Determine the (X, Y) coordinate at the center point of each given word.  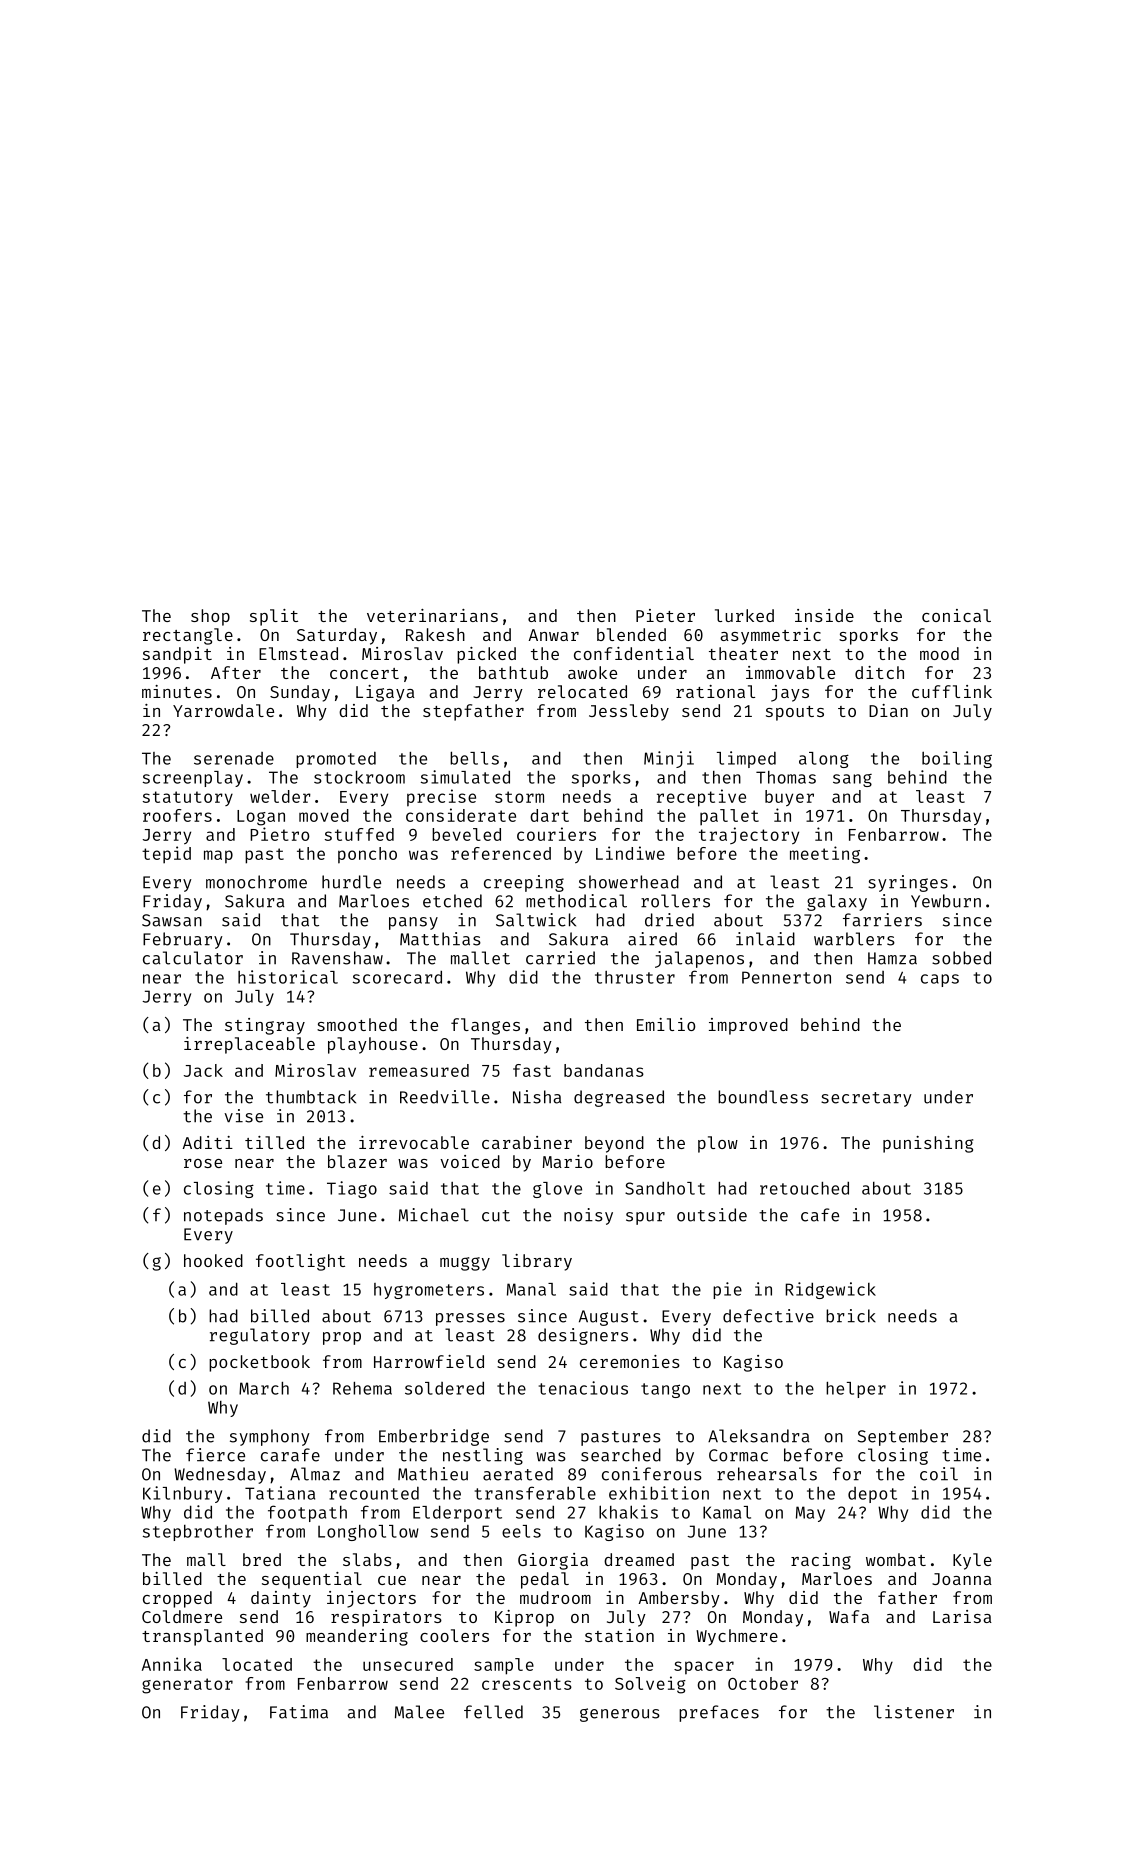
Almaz (315, 1474)
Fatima (299, 1712)
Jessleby (629, 712)
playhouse (373, 1045)
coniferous (652, 1474)
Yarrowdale (223, 710)
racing (821, 1561)
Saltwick (536, 920)
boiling (957, 759)
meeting (825, 855)
